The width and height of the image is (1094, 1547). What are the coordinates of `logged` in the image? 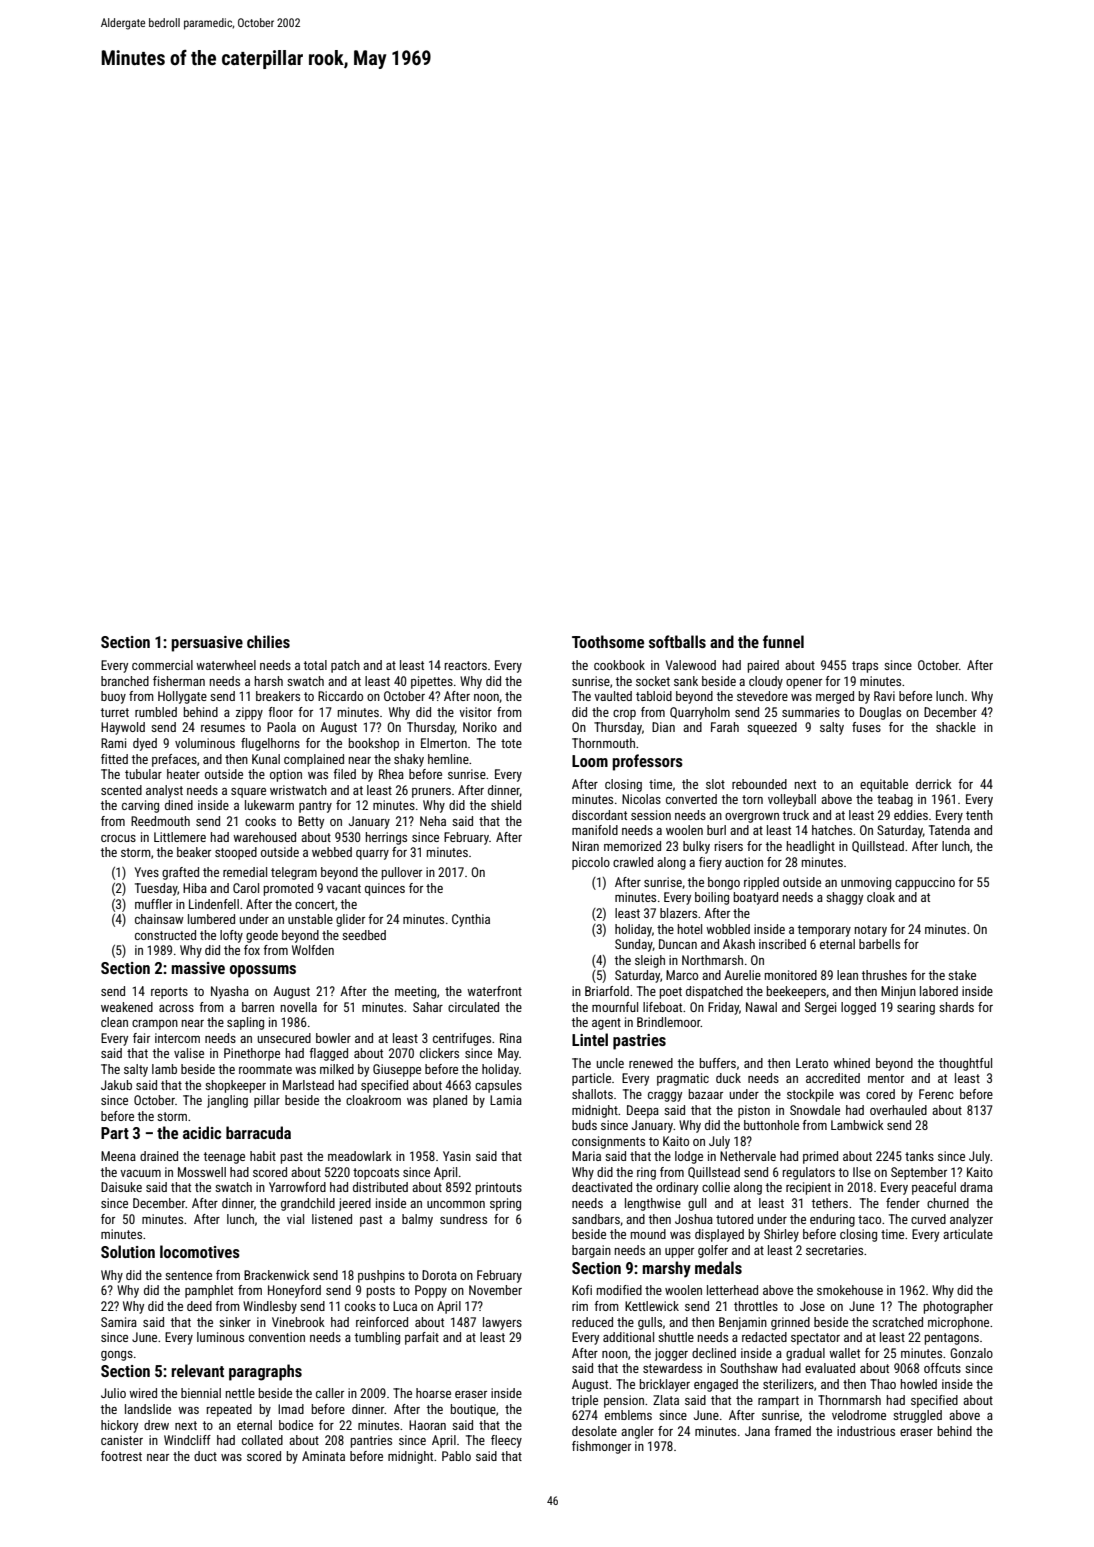 It's located at (858, 1008).
